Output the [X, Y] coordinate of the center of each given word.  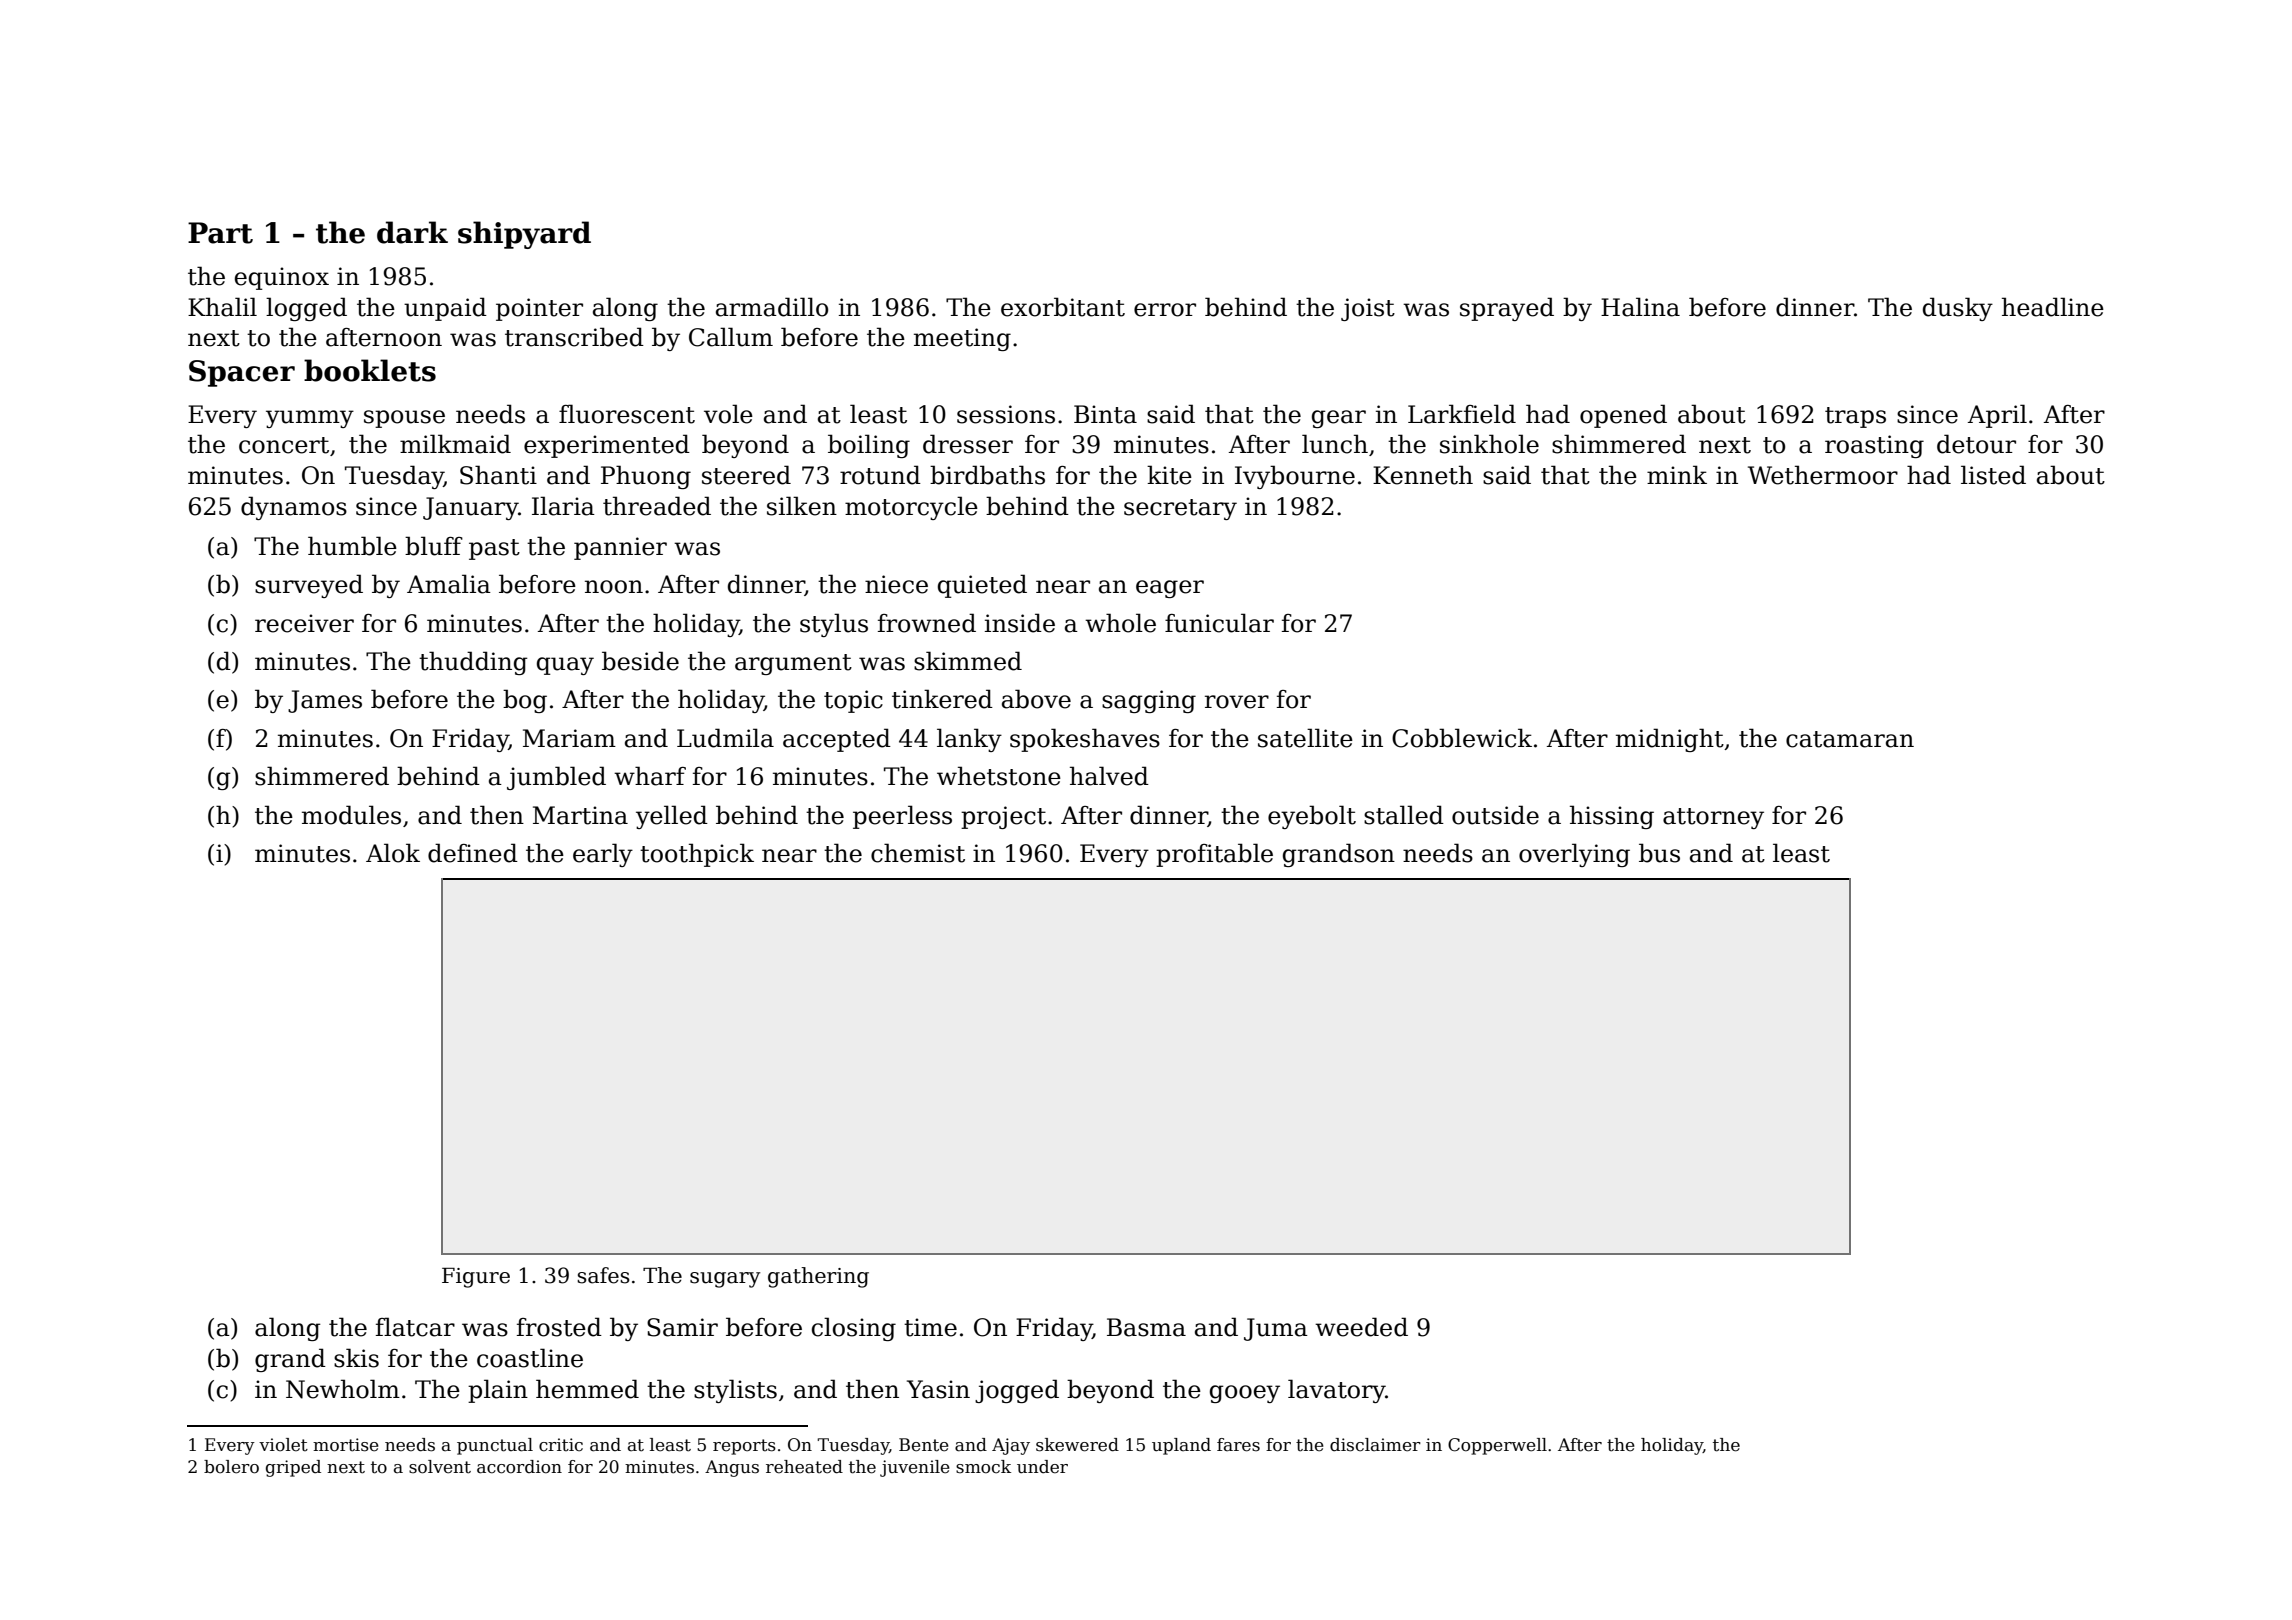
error [1165, 310]
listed [1993, 475]
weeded [1361, 1327]
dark [412, 232]
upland [1181, 1446]
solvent [440, 1467]
